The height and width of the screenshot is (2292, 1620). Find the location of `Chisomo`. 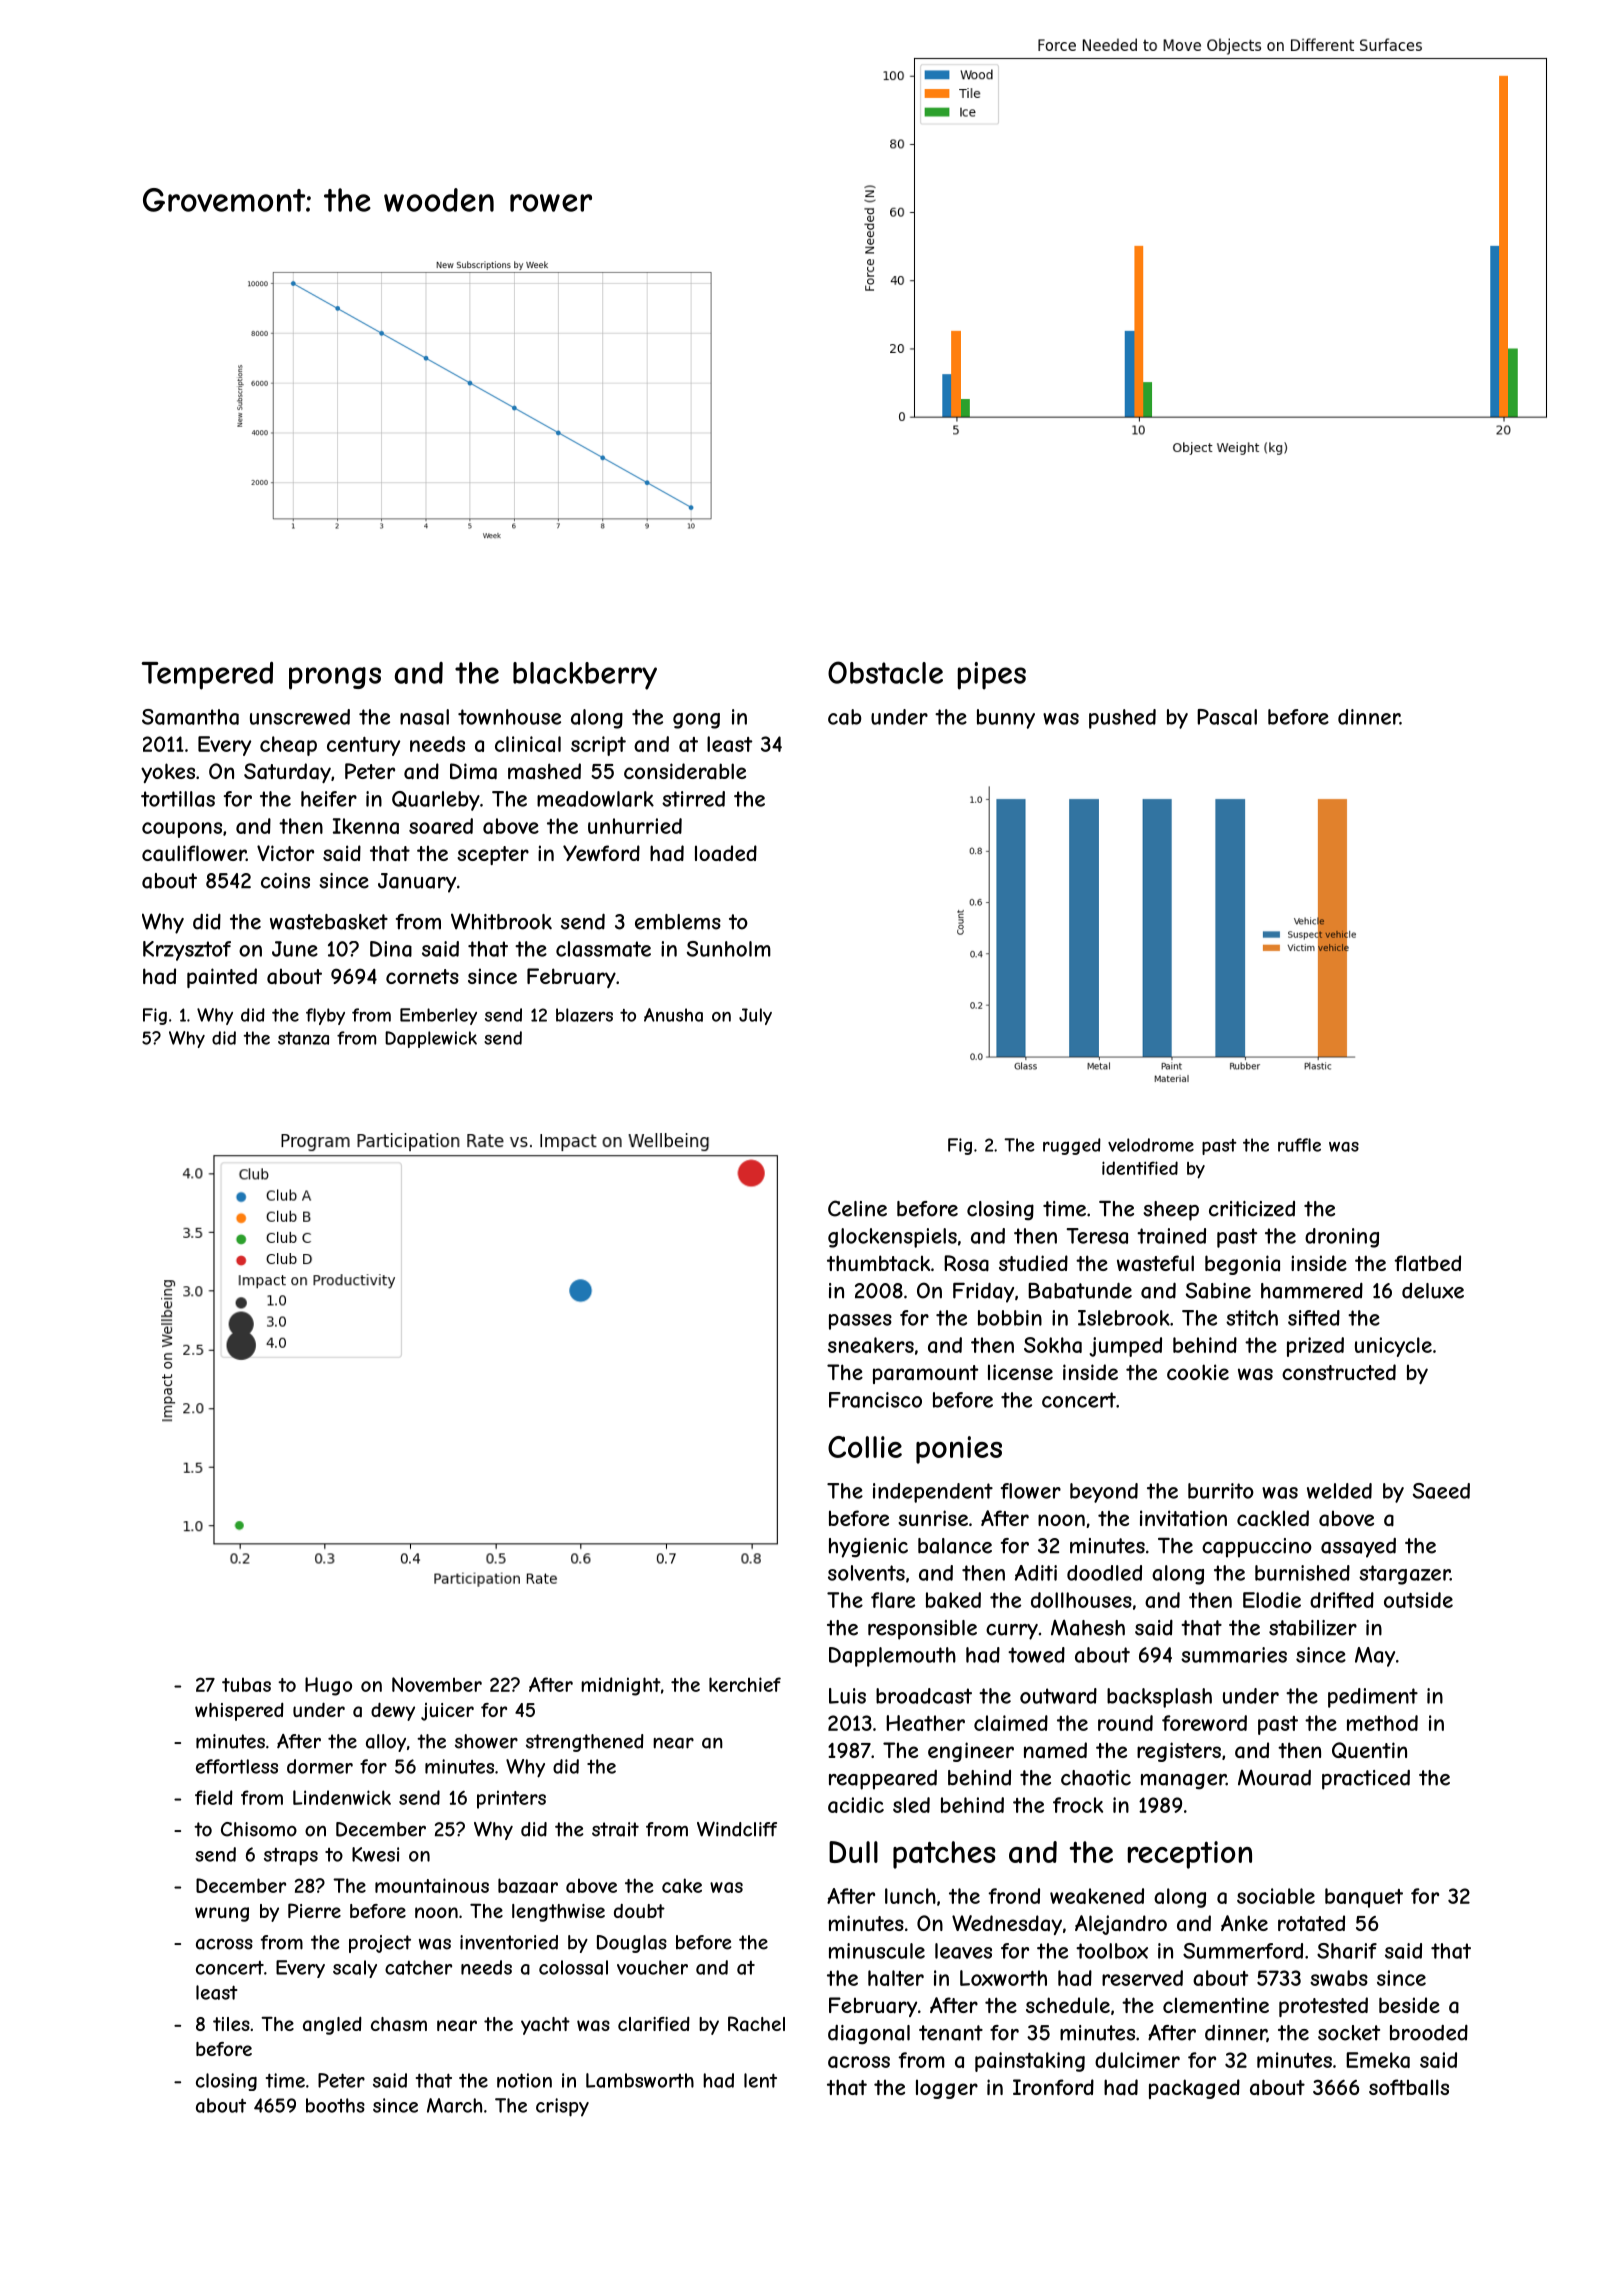

Chisomo is located at coordinates (259, 1829).
